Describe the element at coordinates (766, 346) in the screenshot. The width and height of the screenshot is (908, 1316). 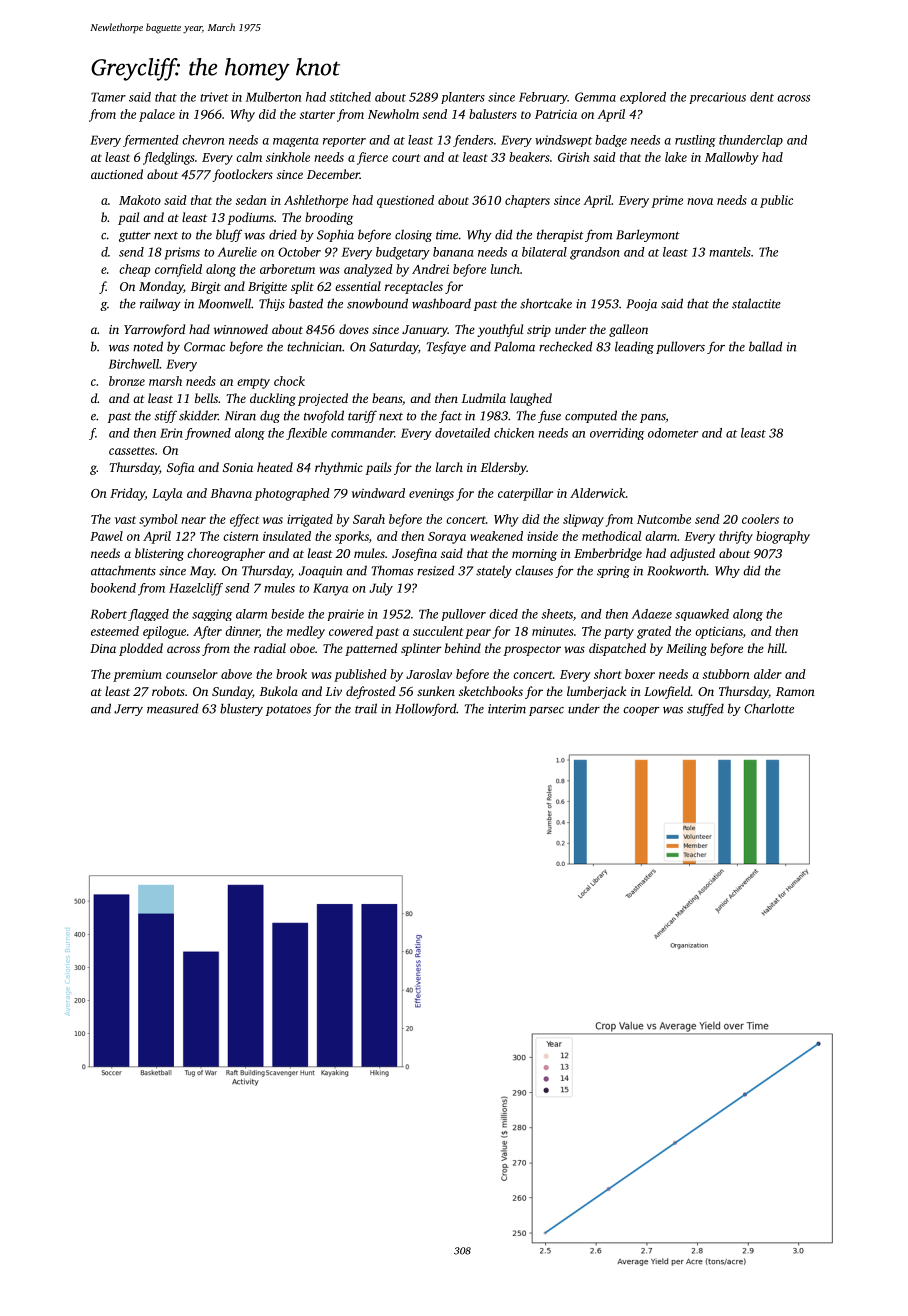
I see `ballad` at that location.
